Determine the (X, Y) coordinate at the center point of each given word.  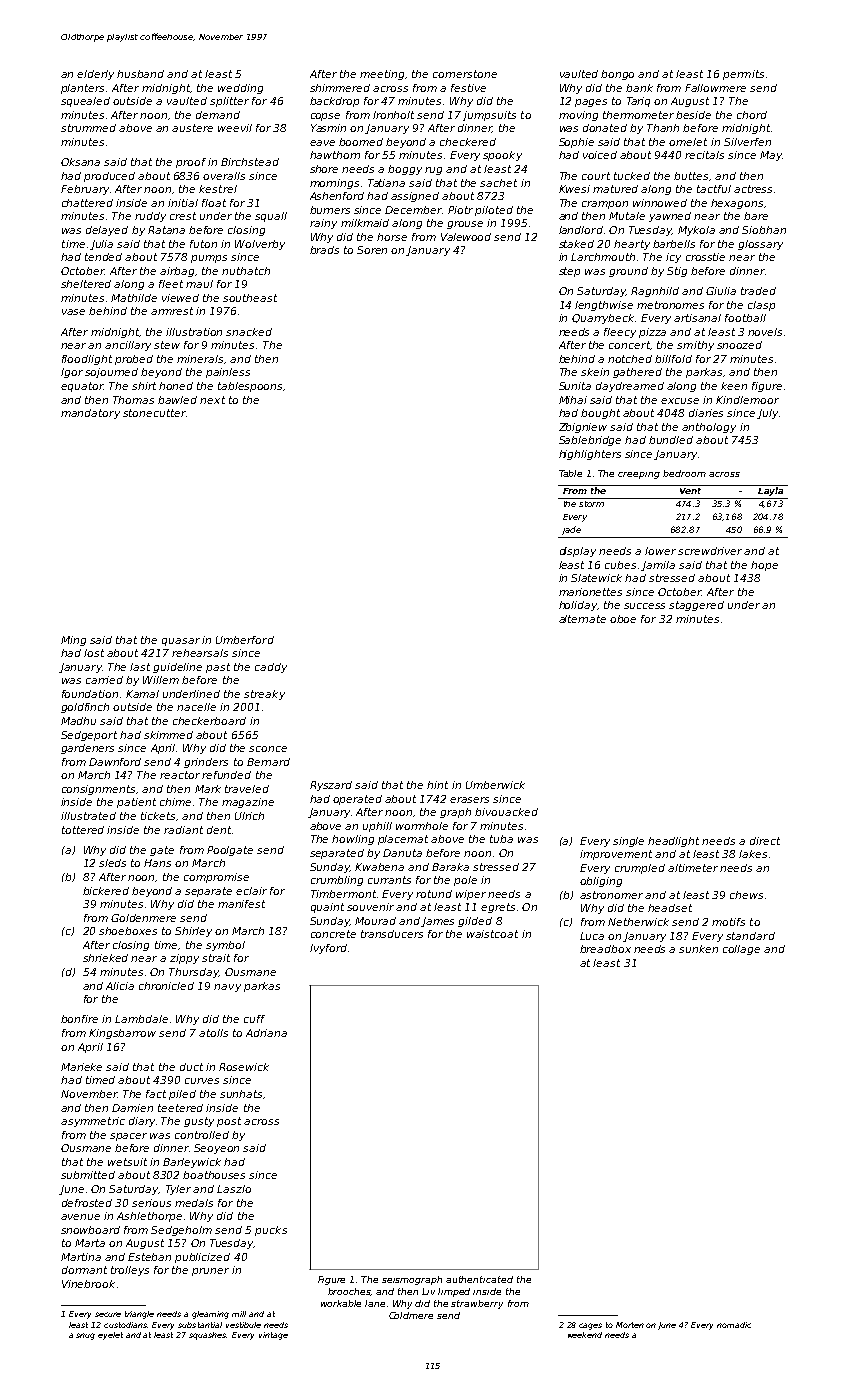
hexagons (737, 204)
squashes (208, 1336)
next (212, 400)
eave (322, 143)
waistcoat (492, 934)
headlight (673, 842)
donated (605, 128)
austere (192, 128)
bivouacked (506, 812)
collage (741, 950)
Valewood (466, 237)
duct (191, 1067)
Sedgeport (89, 736)
